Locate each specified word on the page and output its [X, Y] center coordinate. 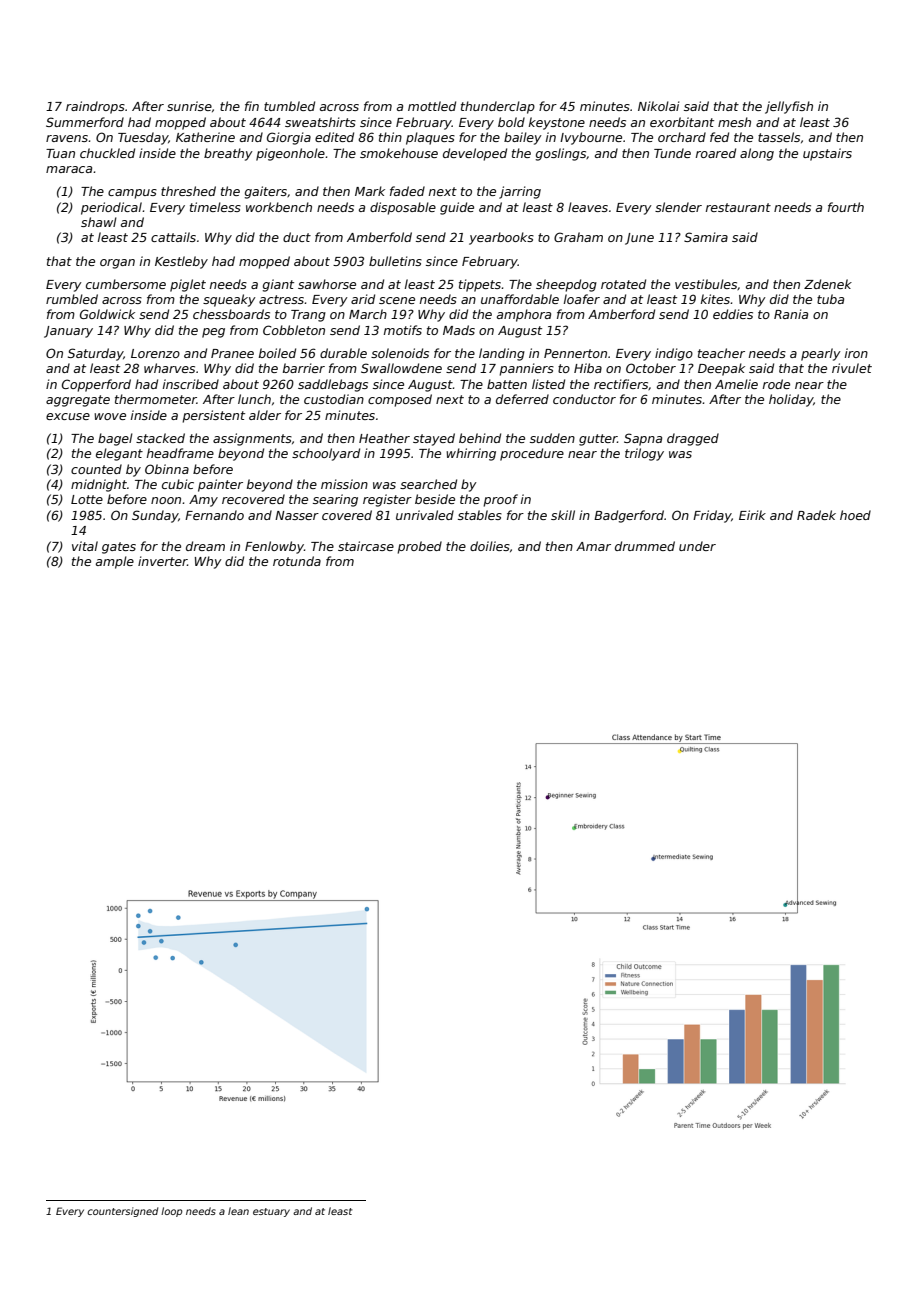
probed [419, 547]
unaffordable [520, 299]
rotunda [297, 561]
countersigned [122, 1212]
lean [238, 1211]
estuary [271, 1212]
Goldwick [107, 314]
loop [172, 1212]
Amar [593, 546]
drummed [645, 546]
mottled [432, 106]
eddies [733, 314]
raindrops [95, 107]
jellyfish [789, 107]
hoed [855, 515]
